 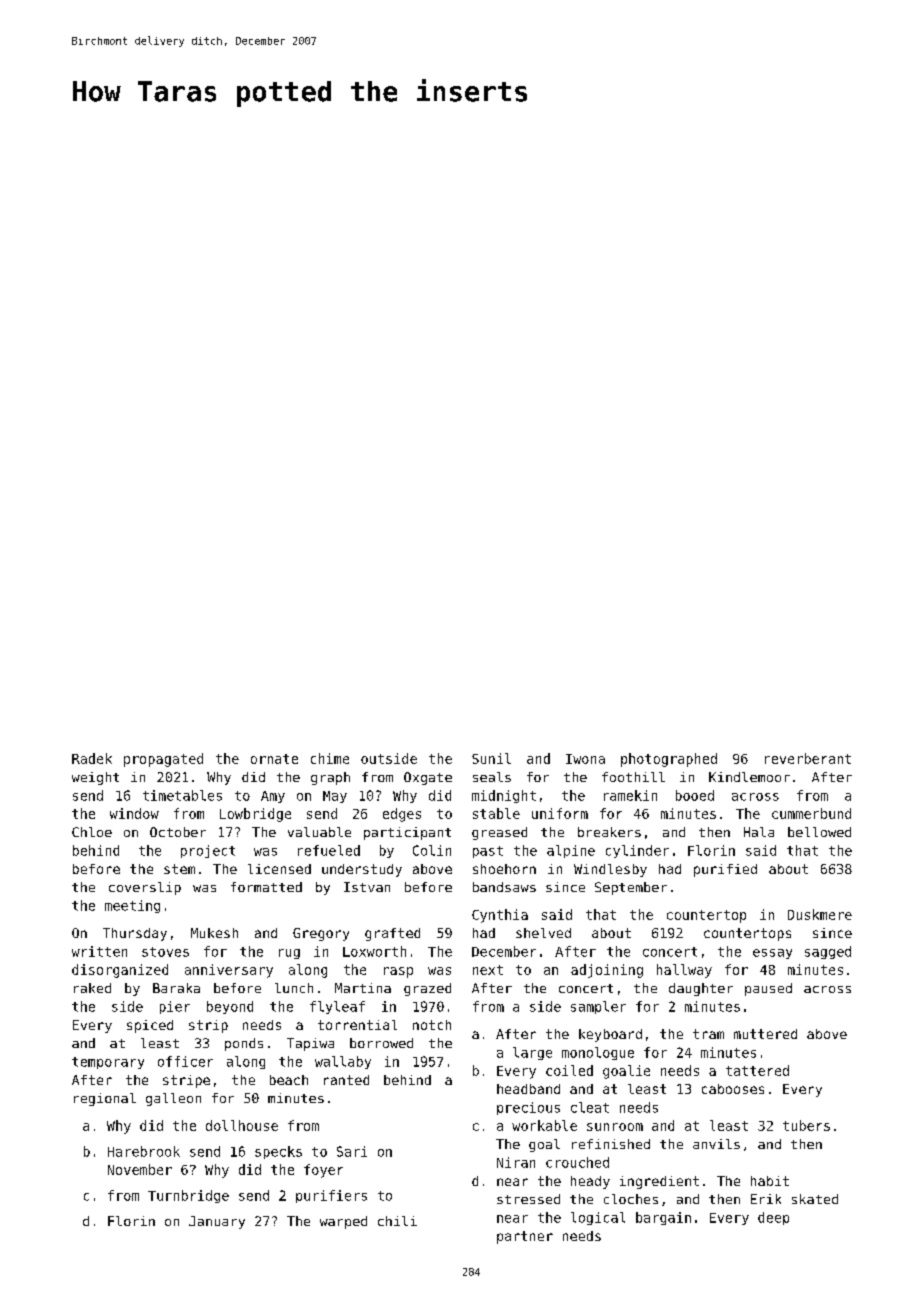 I want to click on January, so click(x=217, y=1222).
